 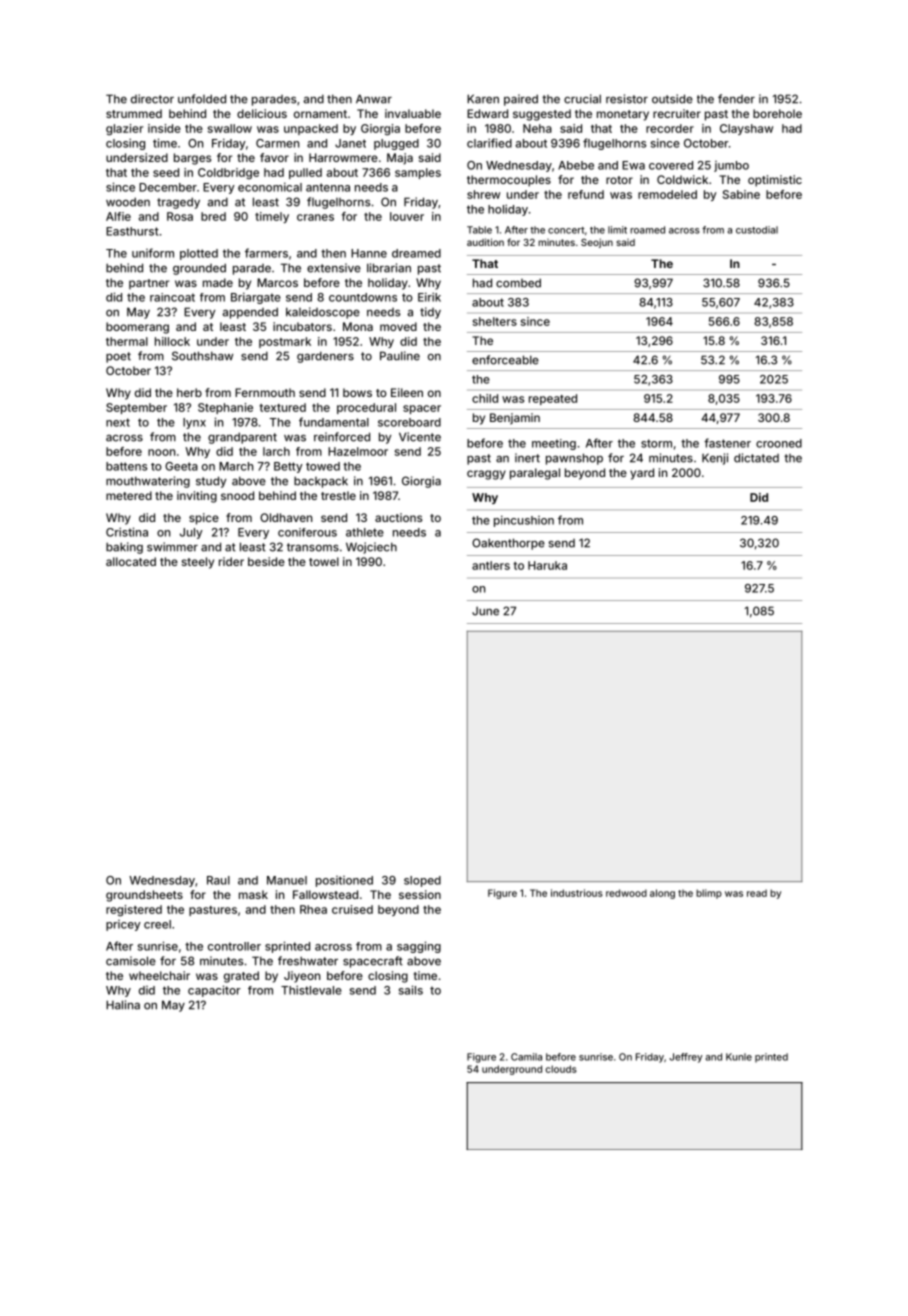 I want to click on yard, so click(x=642, y=474).
